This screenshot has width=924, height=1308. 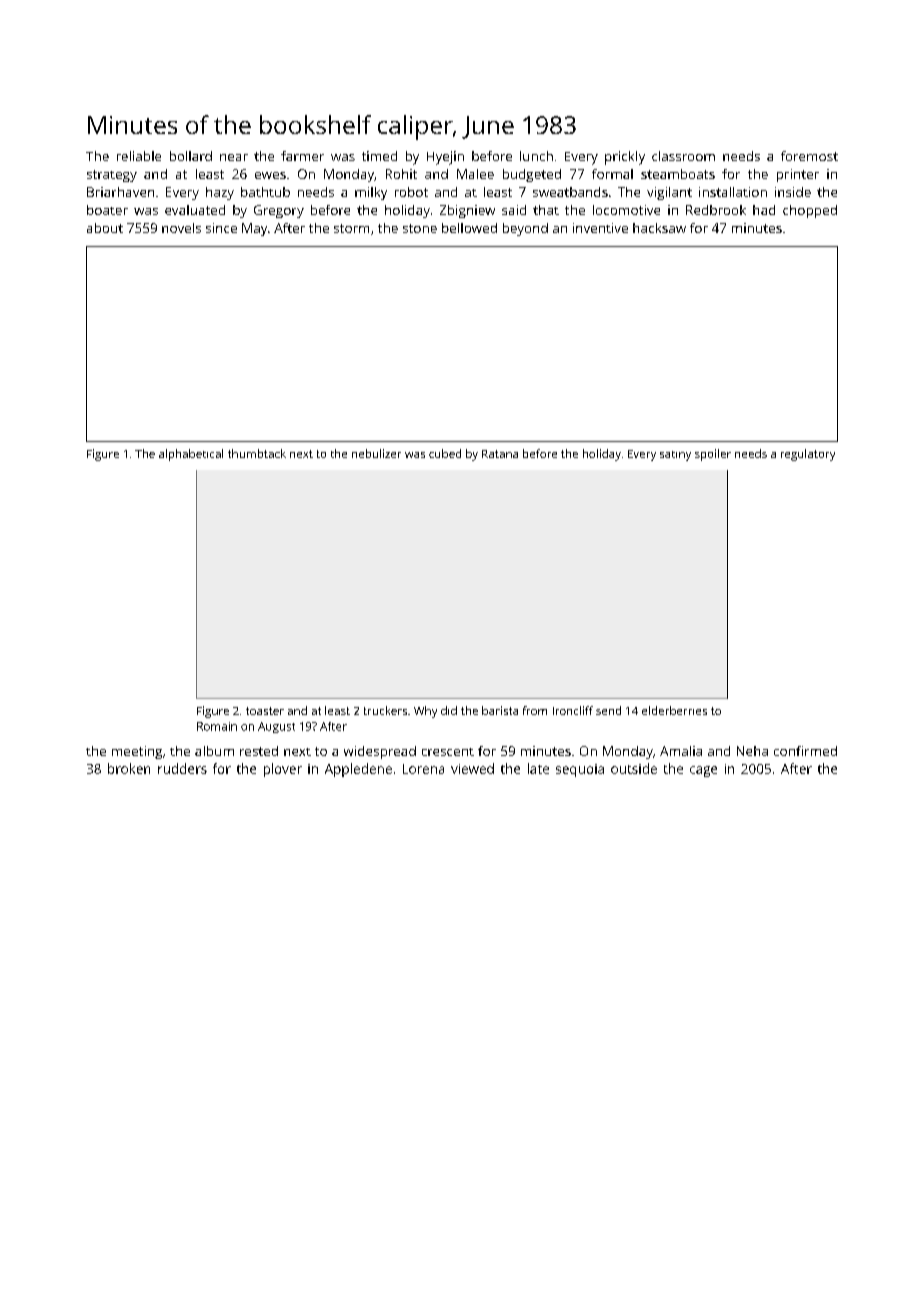 I want to click on hacksaw, so click(x=659, y=228).
